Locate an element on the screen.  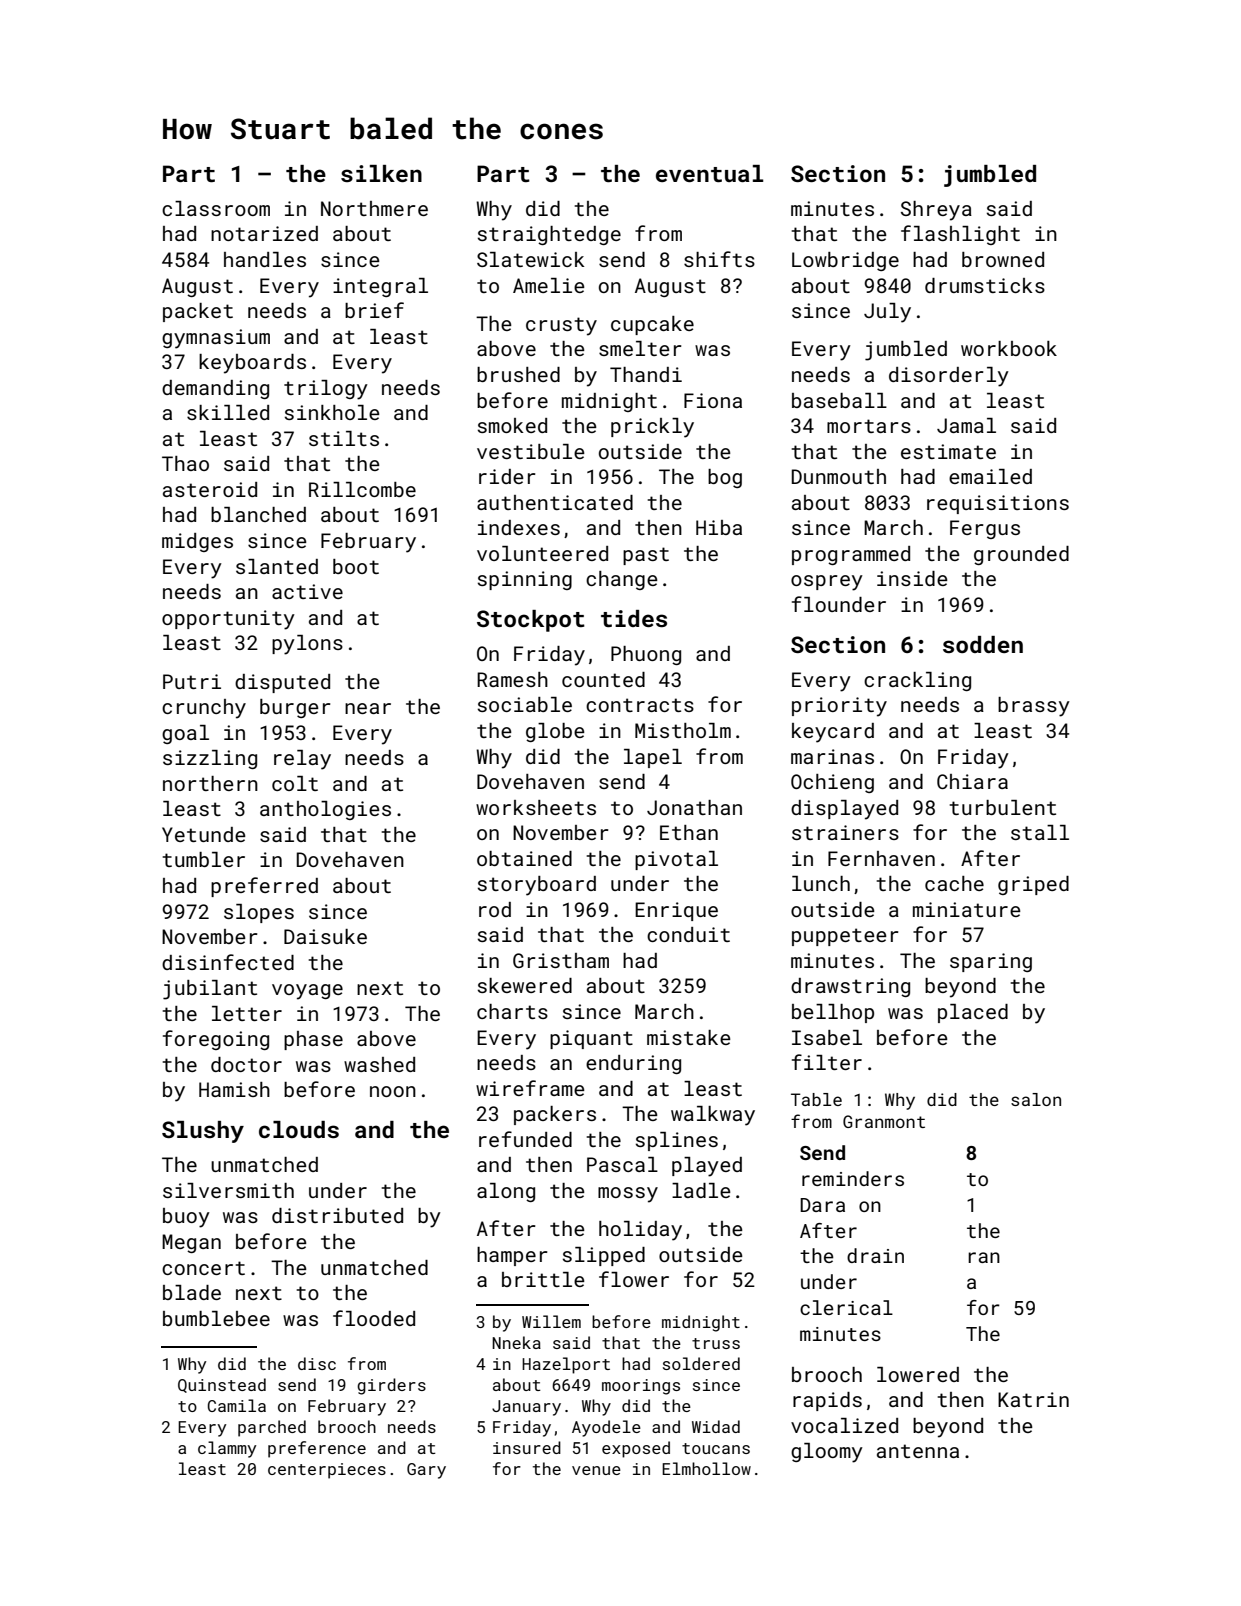
requisitions is located at coordinates (998, 504).
